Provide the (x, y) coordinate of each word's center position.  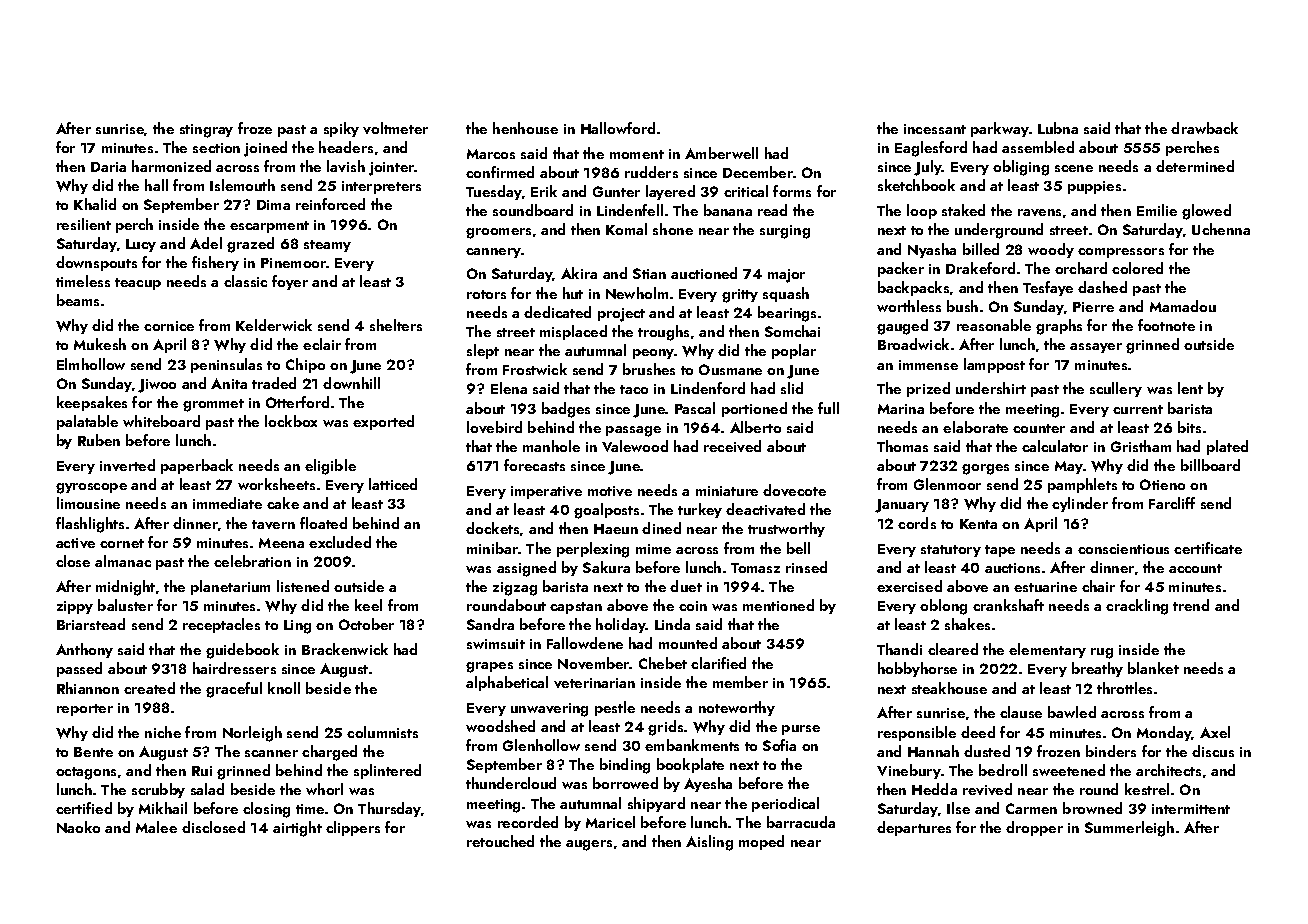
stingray (206, 131)
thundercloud (511, 783)
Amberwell (721, 153)
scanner (271, 753)
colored (1137, 268)
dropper (1034, 828)
